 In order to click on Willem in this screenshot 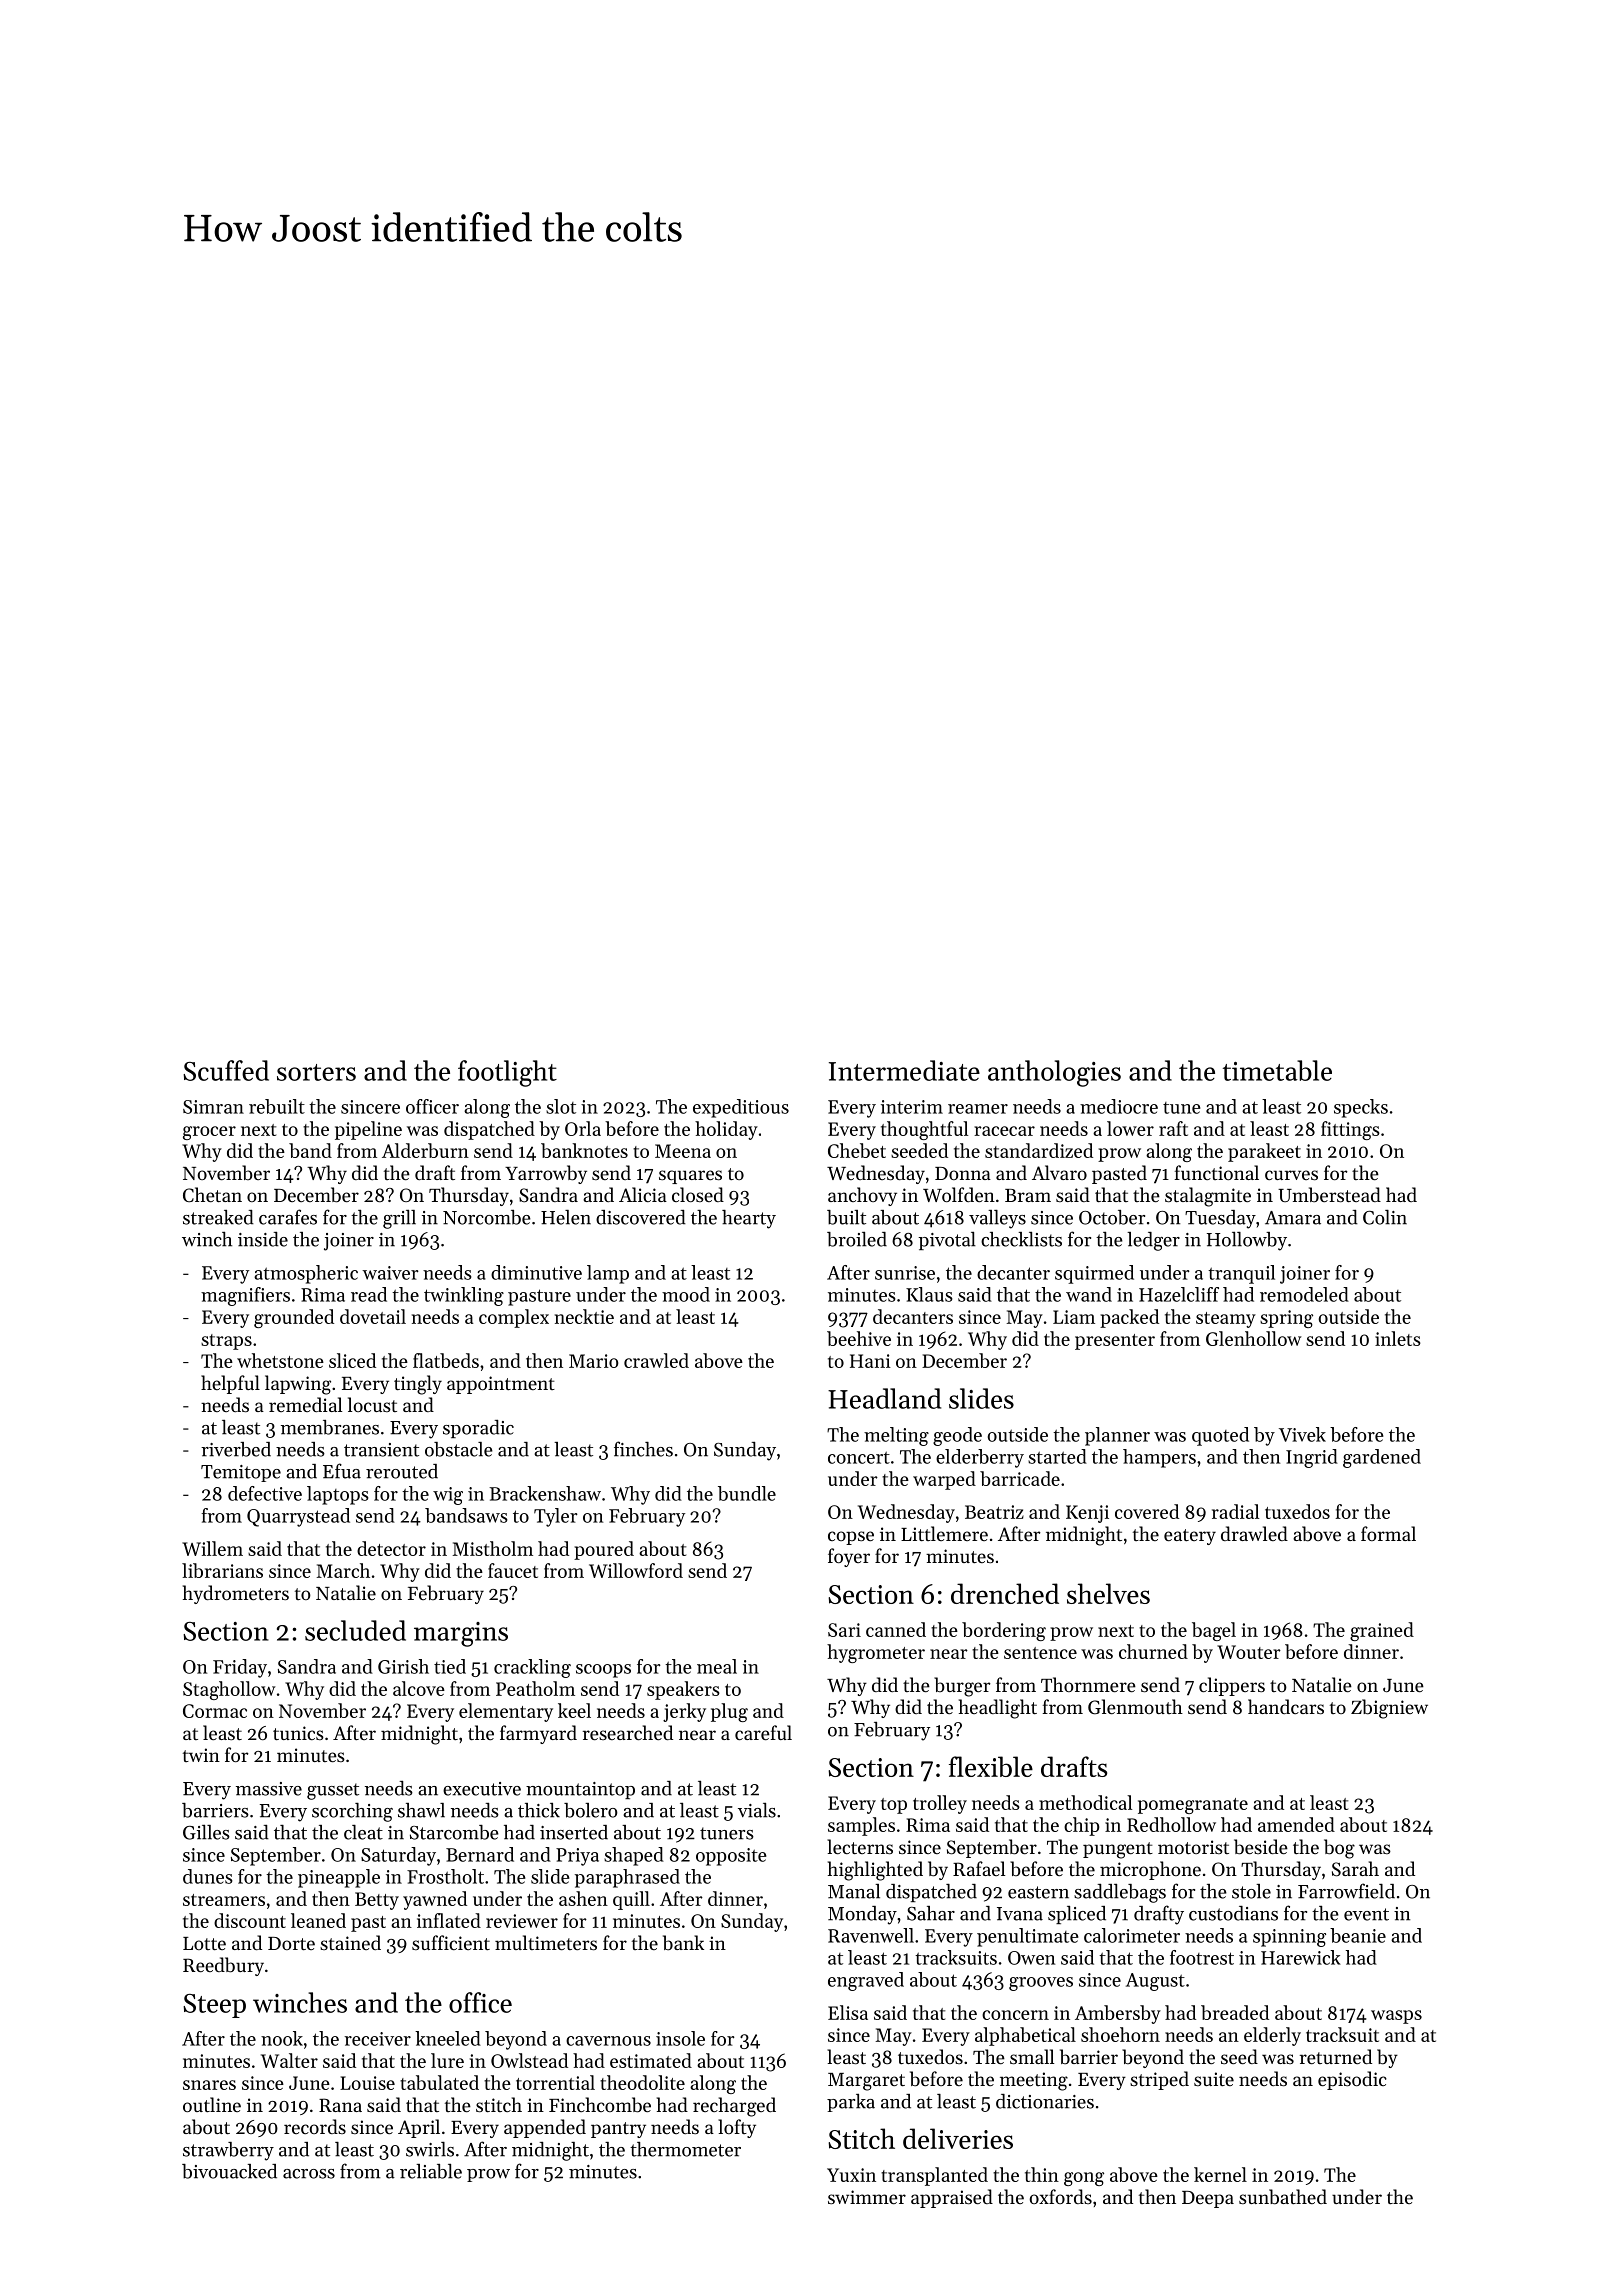, I will do `click(212, 1548)`.
